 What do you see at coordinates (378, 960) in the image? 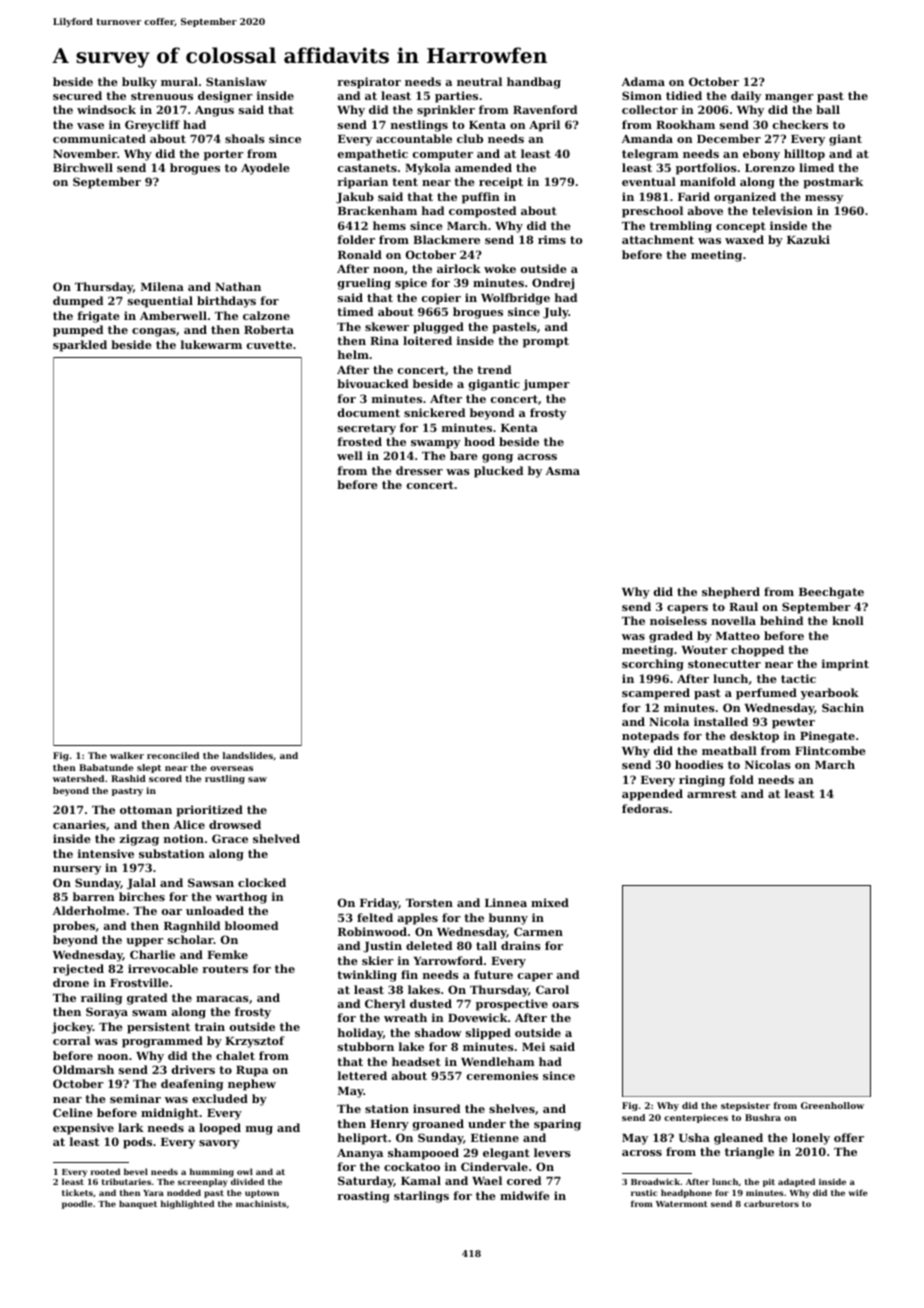
I see `skier` at bounding box center [378, 960].
